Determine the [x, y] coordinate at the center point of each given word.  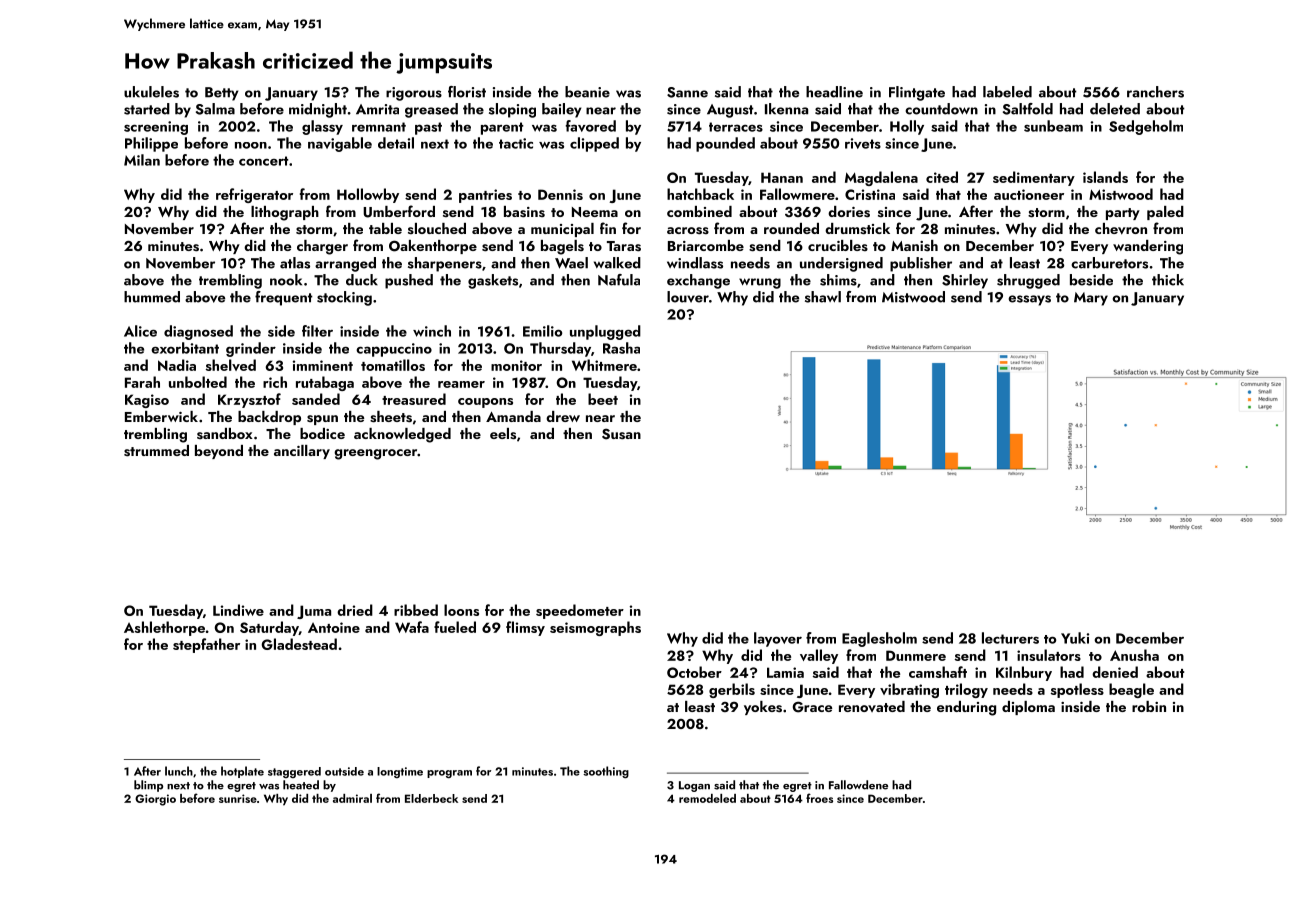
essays [1029, 300]
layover [778, 639]
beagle [1131, 690]
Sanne [687, 92]
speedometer [580, 611]
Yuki [1075, 638]
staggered [294, 772]
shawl [823, 297]
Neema [595, 212]
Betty [221, 94]
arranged [345, 264]
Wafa [412, 627]
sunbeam [1053, 126]
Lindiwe [238, 610]
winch [432, 331]
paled [1165, 213]
